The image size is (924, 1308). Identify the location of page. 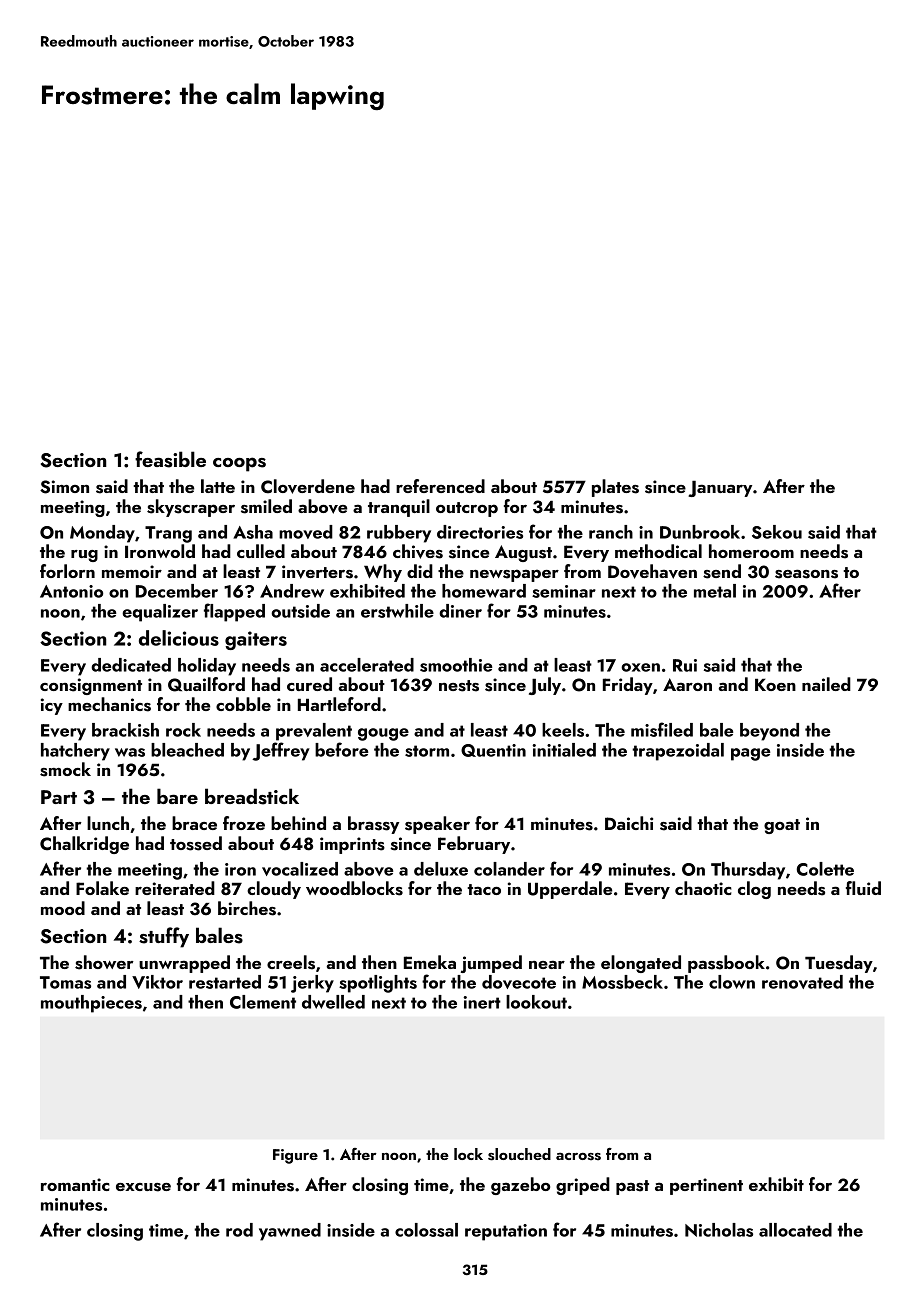
(751, 754).
